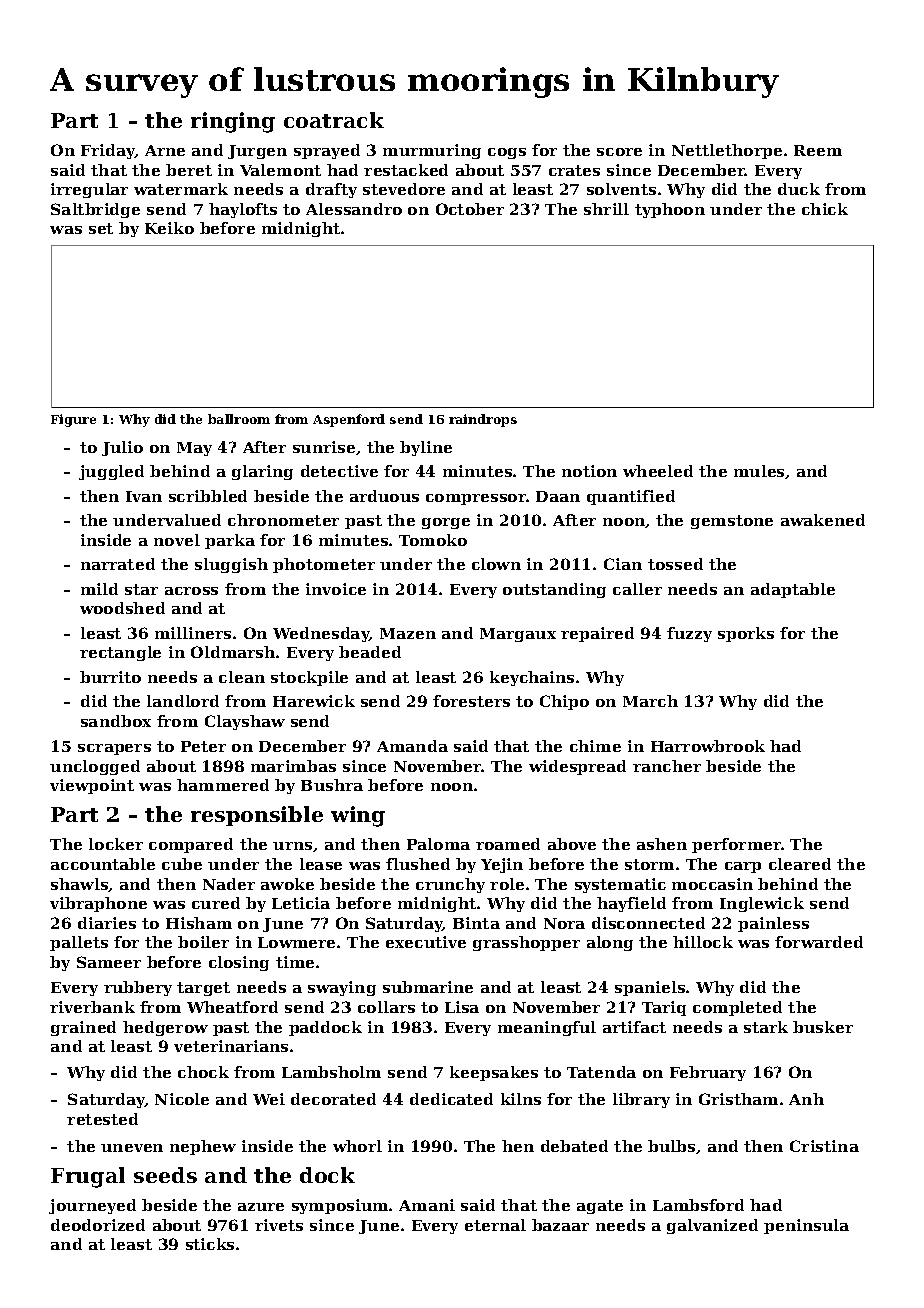 The width and height of the screenshot is (924, 1308). I want to click on milliners, so click(193, 633).
